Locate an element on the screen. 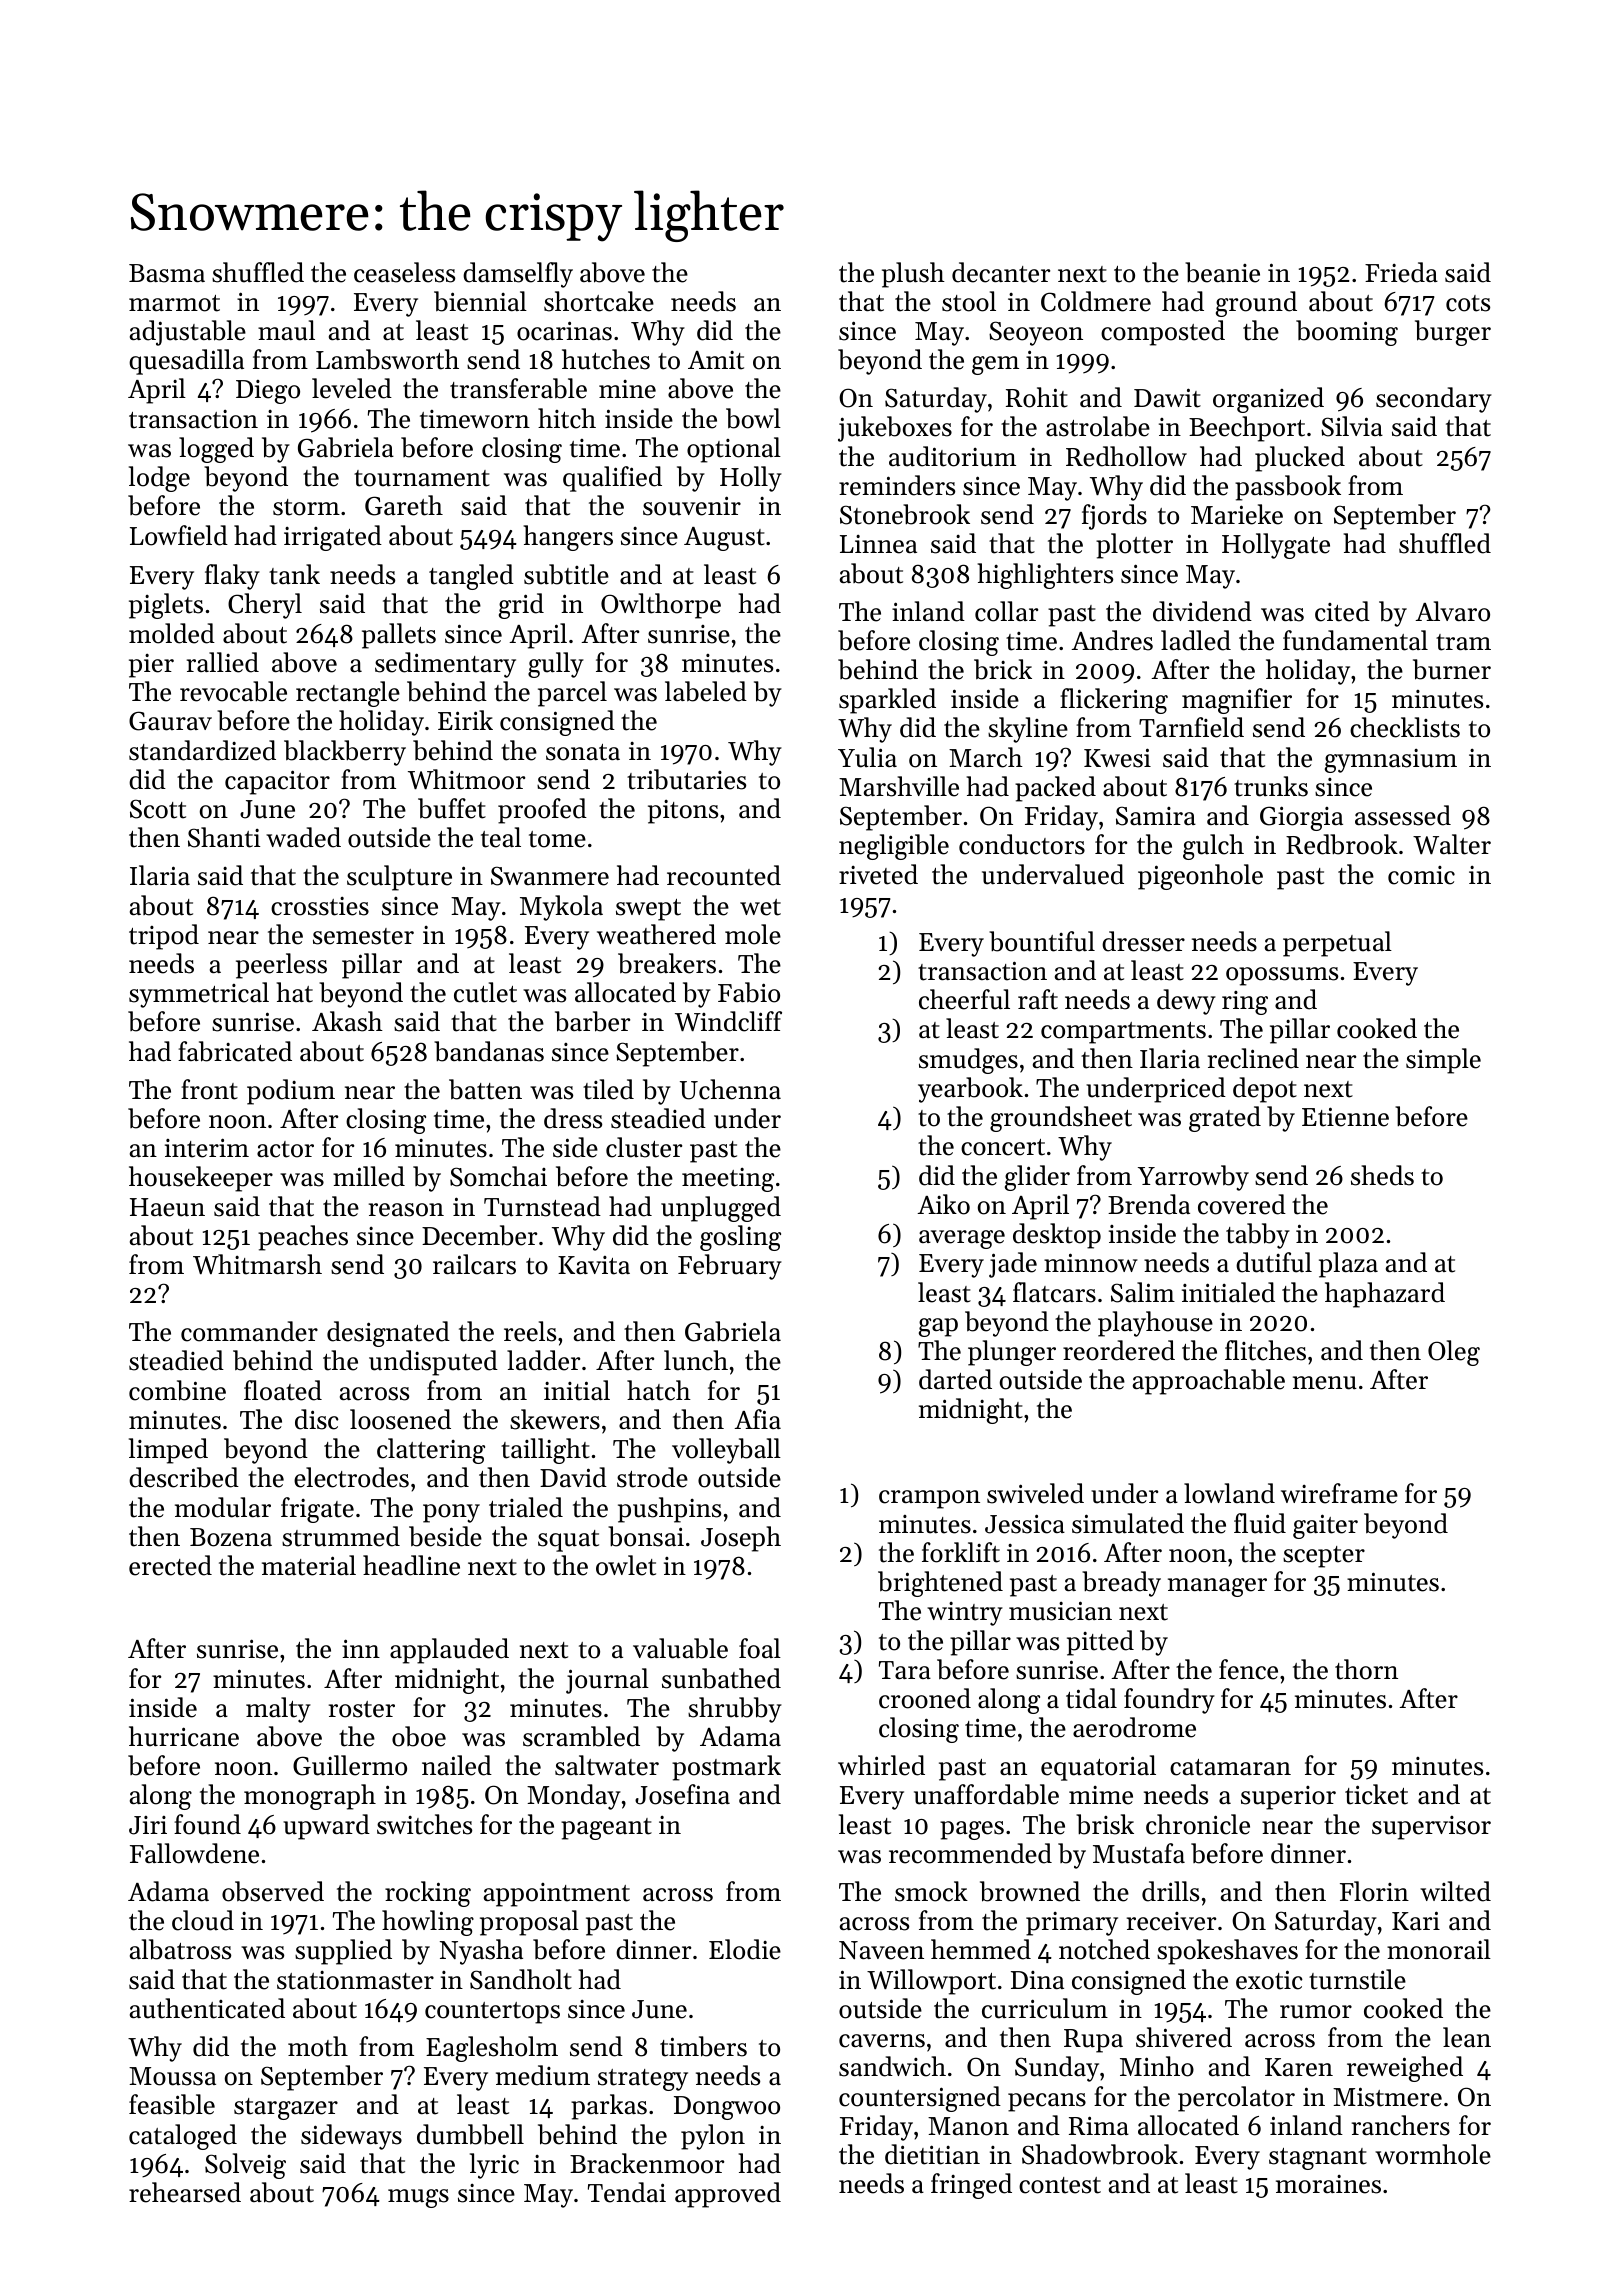  sandwich is located at coordinates (892, 2066).
